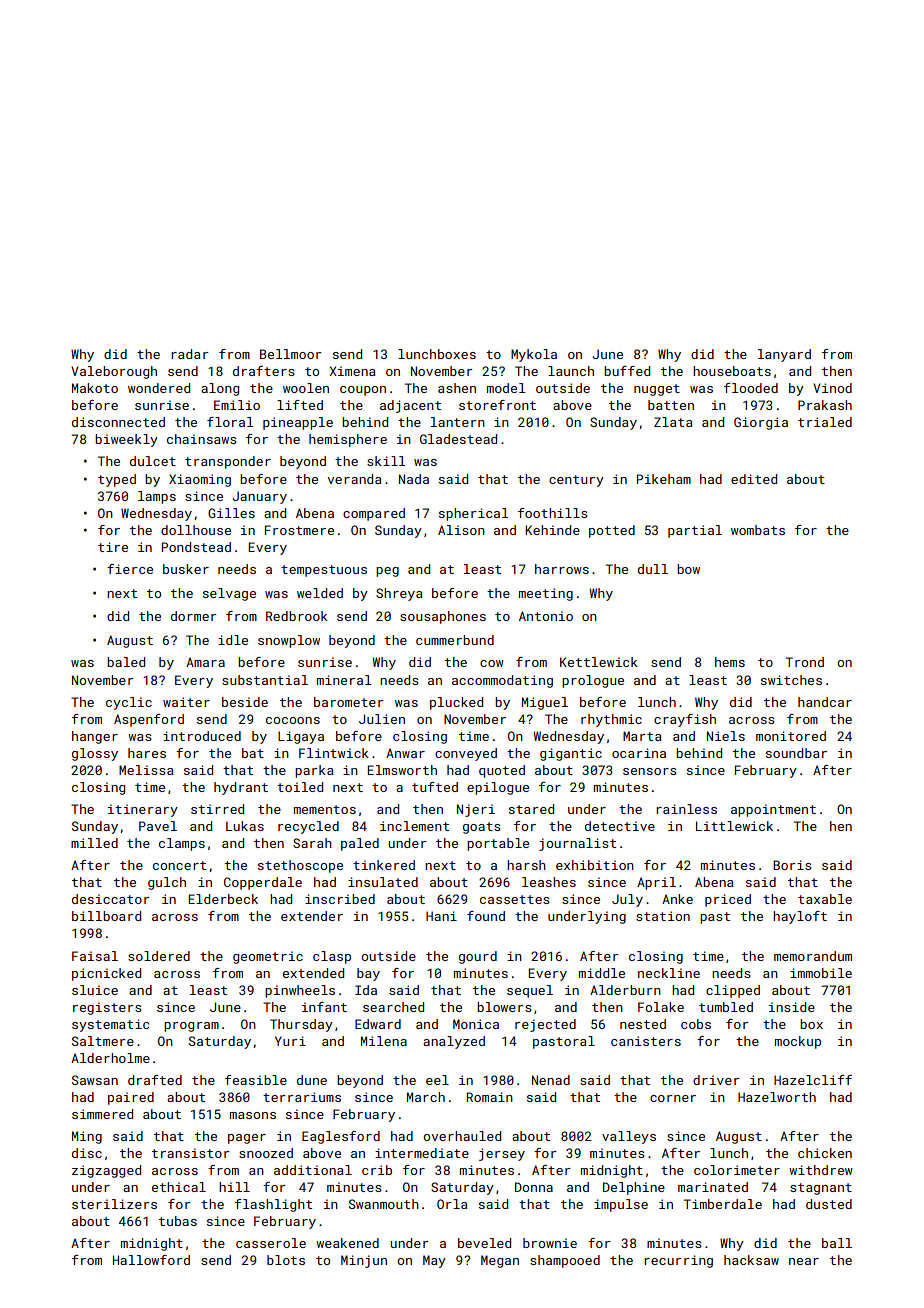  Describe the element at coordinates (384, 1204) in the image. I see `Swanmouth` at that location.
